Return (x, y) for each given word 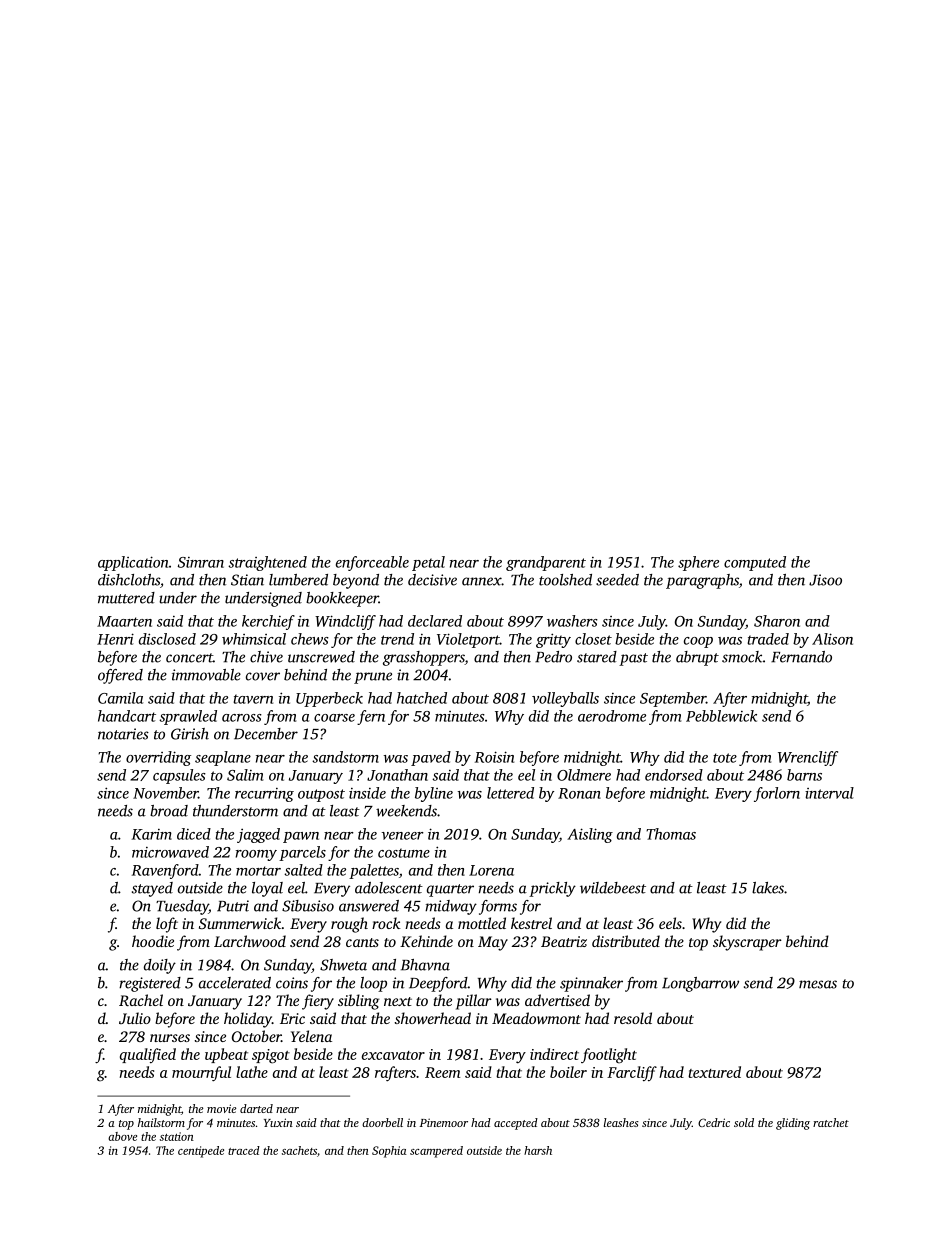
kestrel (531, 923)
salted (303, 870)
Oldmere (584, 775)
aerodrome (612, 716)
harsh (538, 1150)
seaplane (223, 758)
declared (435, 621)
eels (670, 923)
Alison (832, 639)
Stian (247, 580)
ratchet (831, 1122)
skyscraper (747, 943)
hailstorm (161, 1122)
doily (160, 966)
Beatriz (564, 941)
